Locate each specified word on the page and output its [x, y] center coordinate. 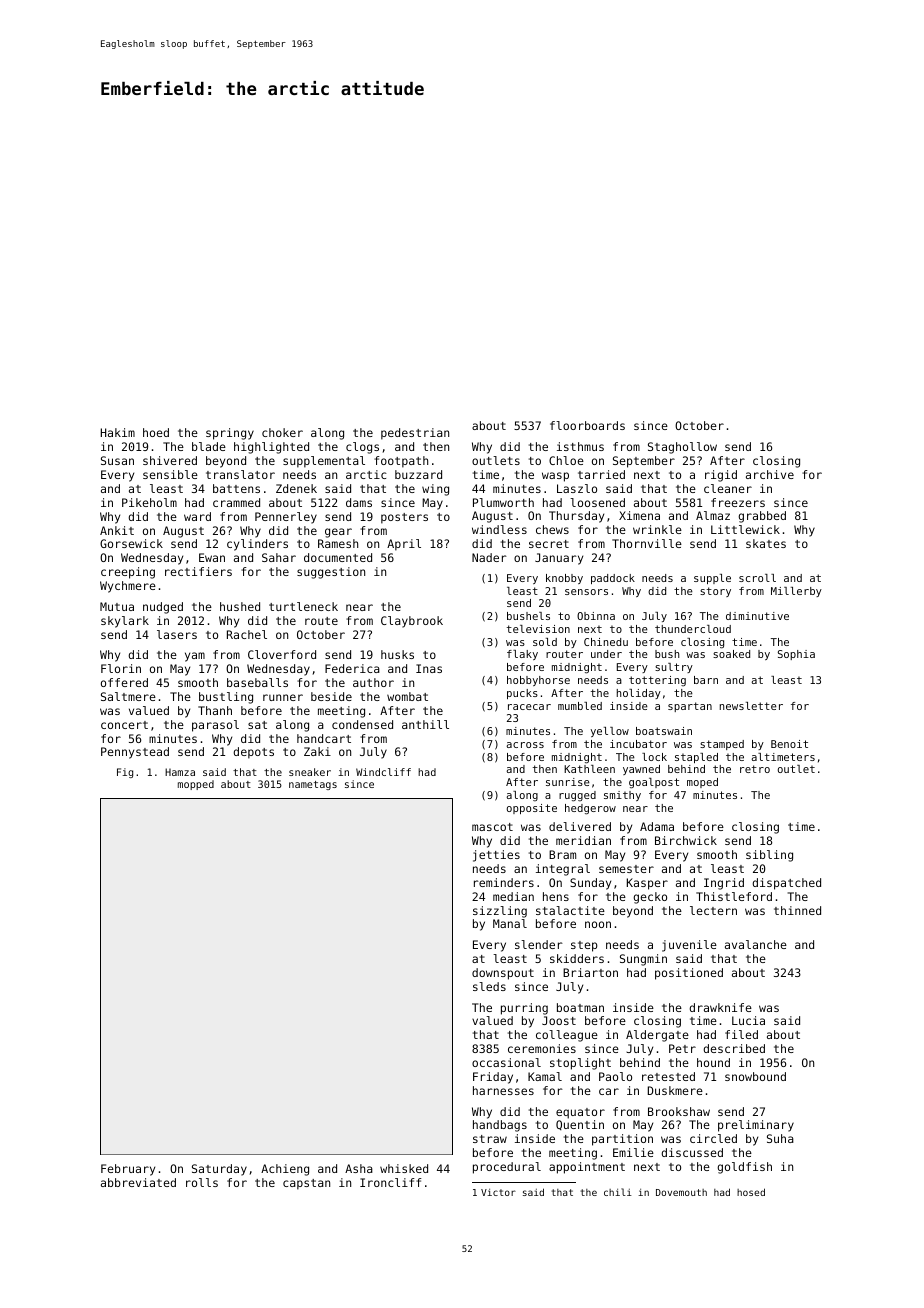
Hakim [118, 432]
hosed [751, 1192]
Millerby [796, 592]
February [128, 1170]
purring [524, 1009]
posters [404, 518]
